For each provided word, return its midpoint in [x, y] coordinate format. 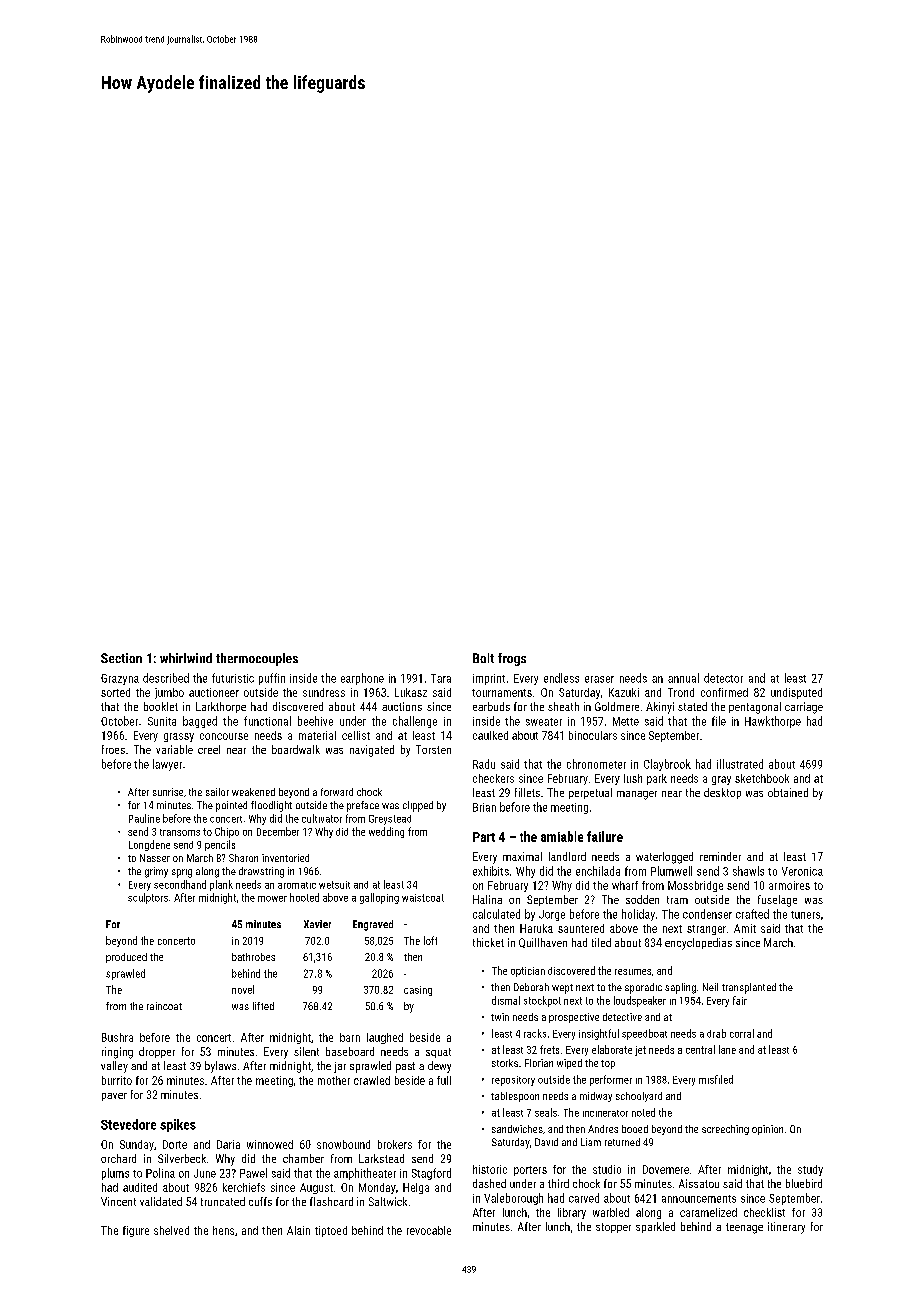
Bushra [117, 1037]
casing [418, 991]
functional [267, 721]
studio [607, 1169]
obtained [788, 792]
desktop [722, 793]
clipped [418, 806]
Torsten [433, 749]
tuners [805, 915]
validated [161, 1201]
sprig [182, 873]
